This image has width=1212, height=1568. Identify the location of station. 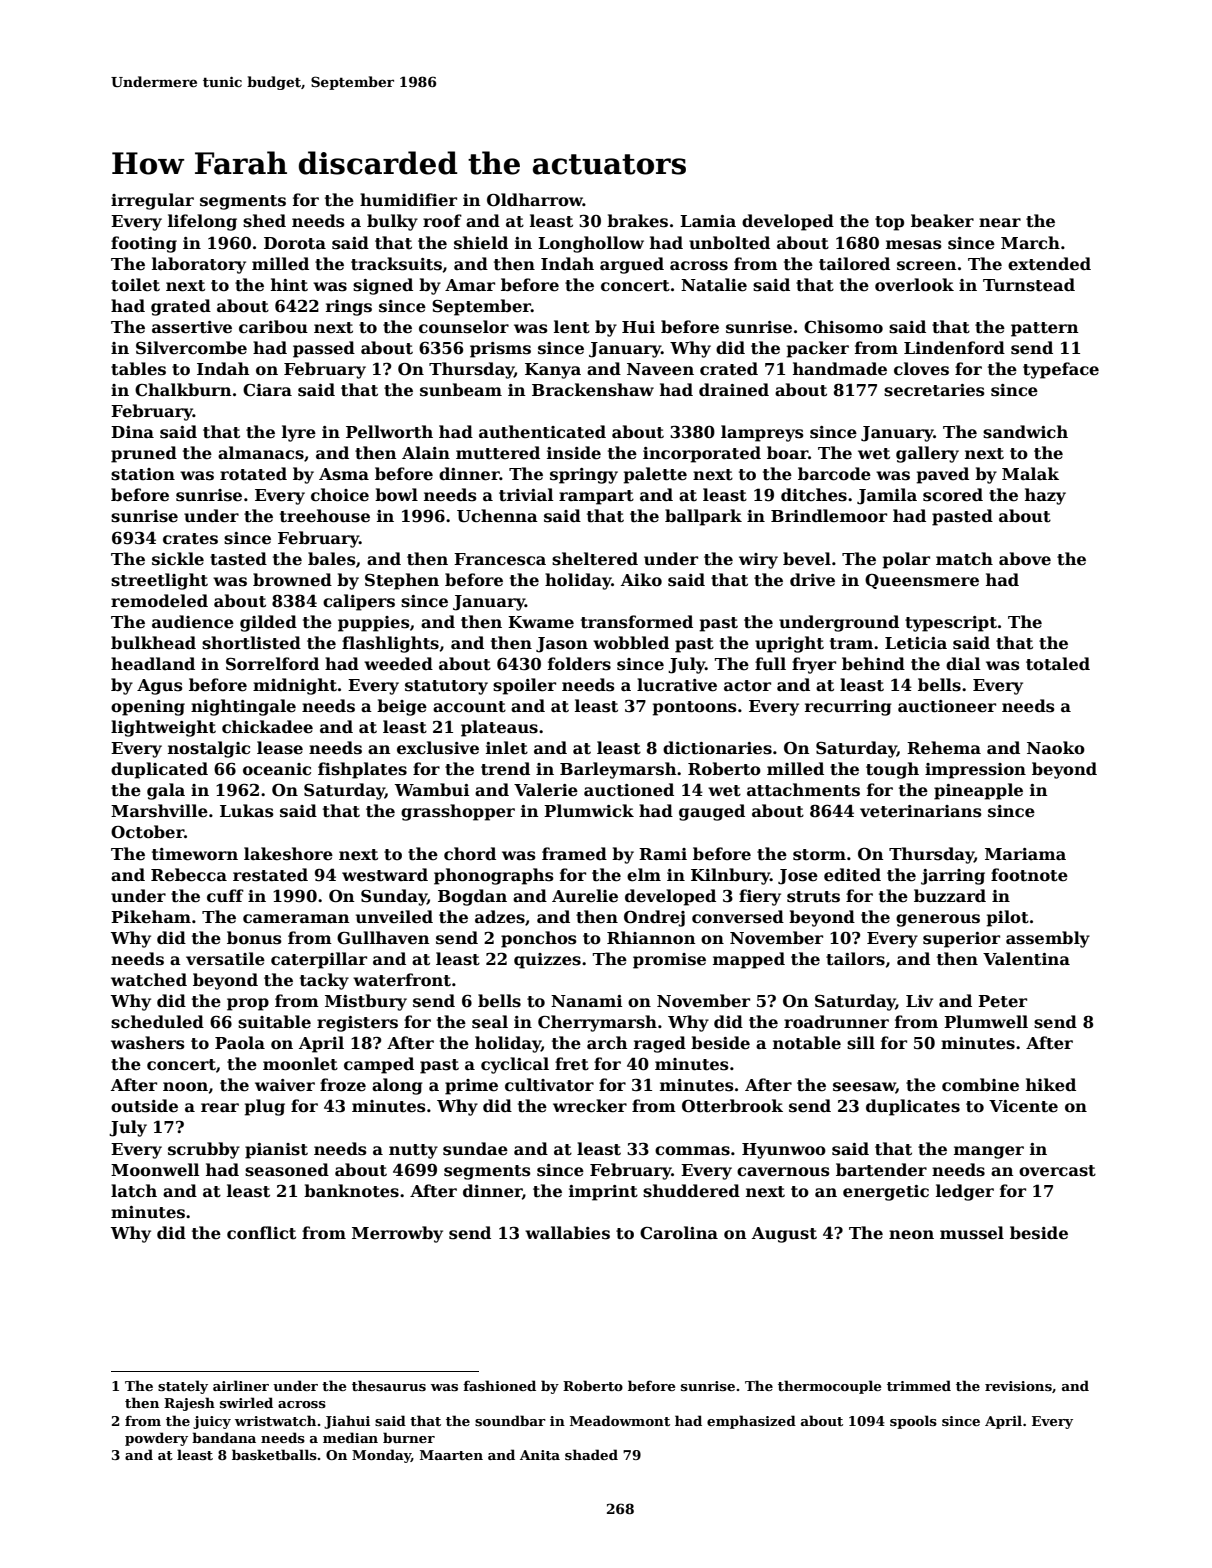
(143, 474).
